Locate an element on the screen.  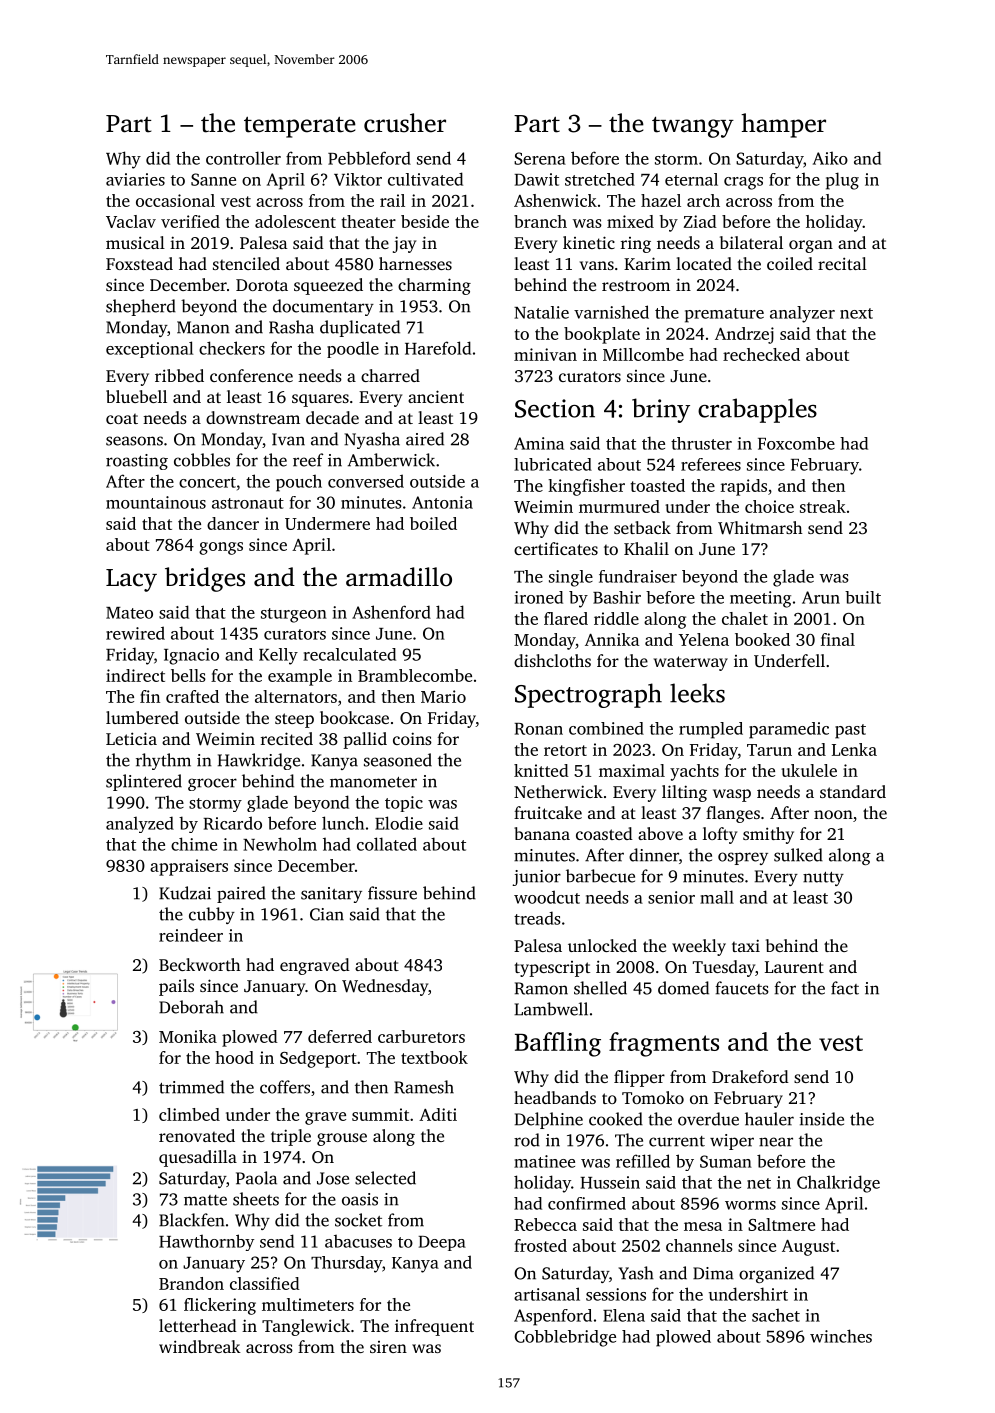
past is located at coordinates (850, 731).
